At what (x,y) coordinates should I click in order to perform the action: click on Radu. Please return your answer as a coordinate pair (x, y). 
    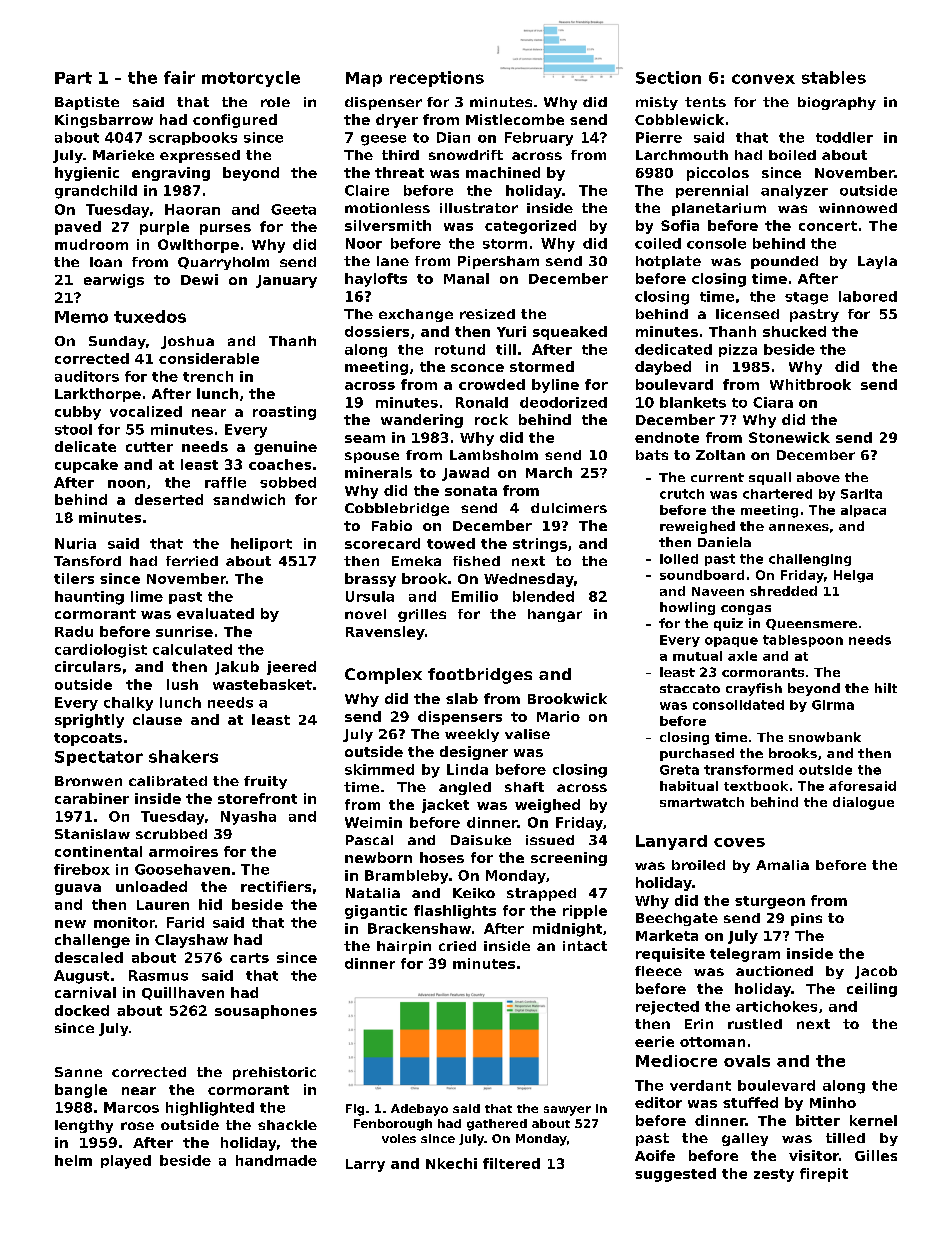
    Looking at the image, I should click on (74, 631).
